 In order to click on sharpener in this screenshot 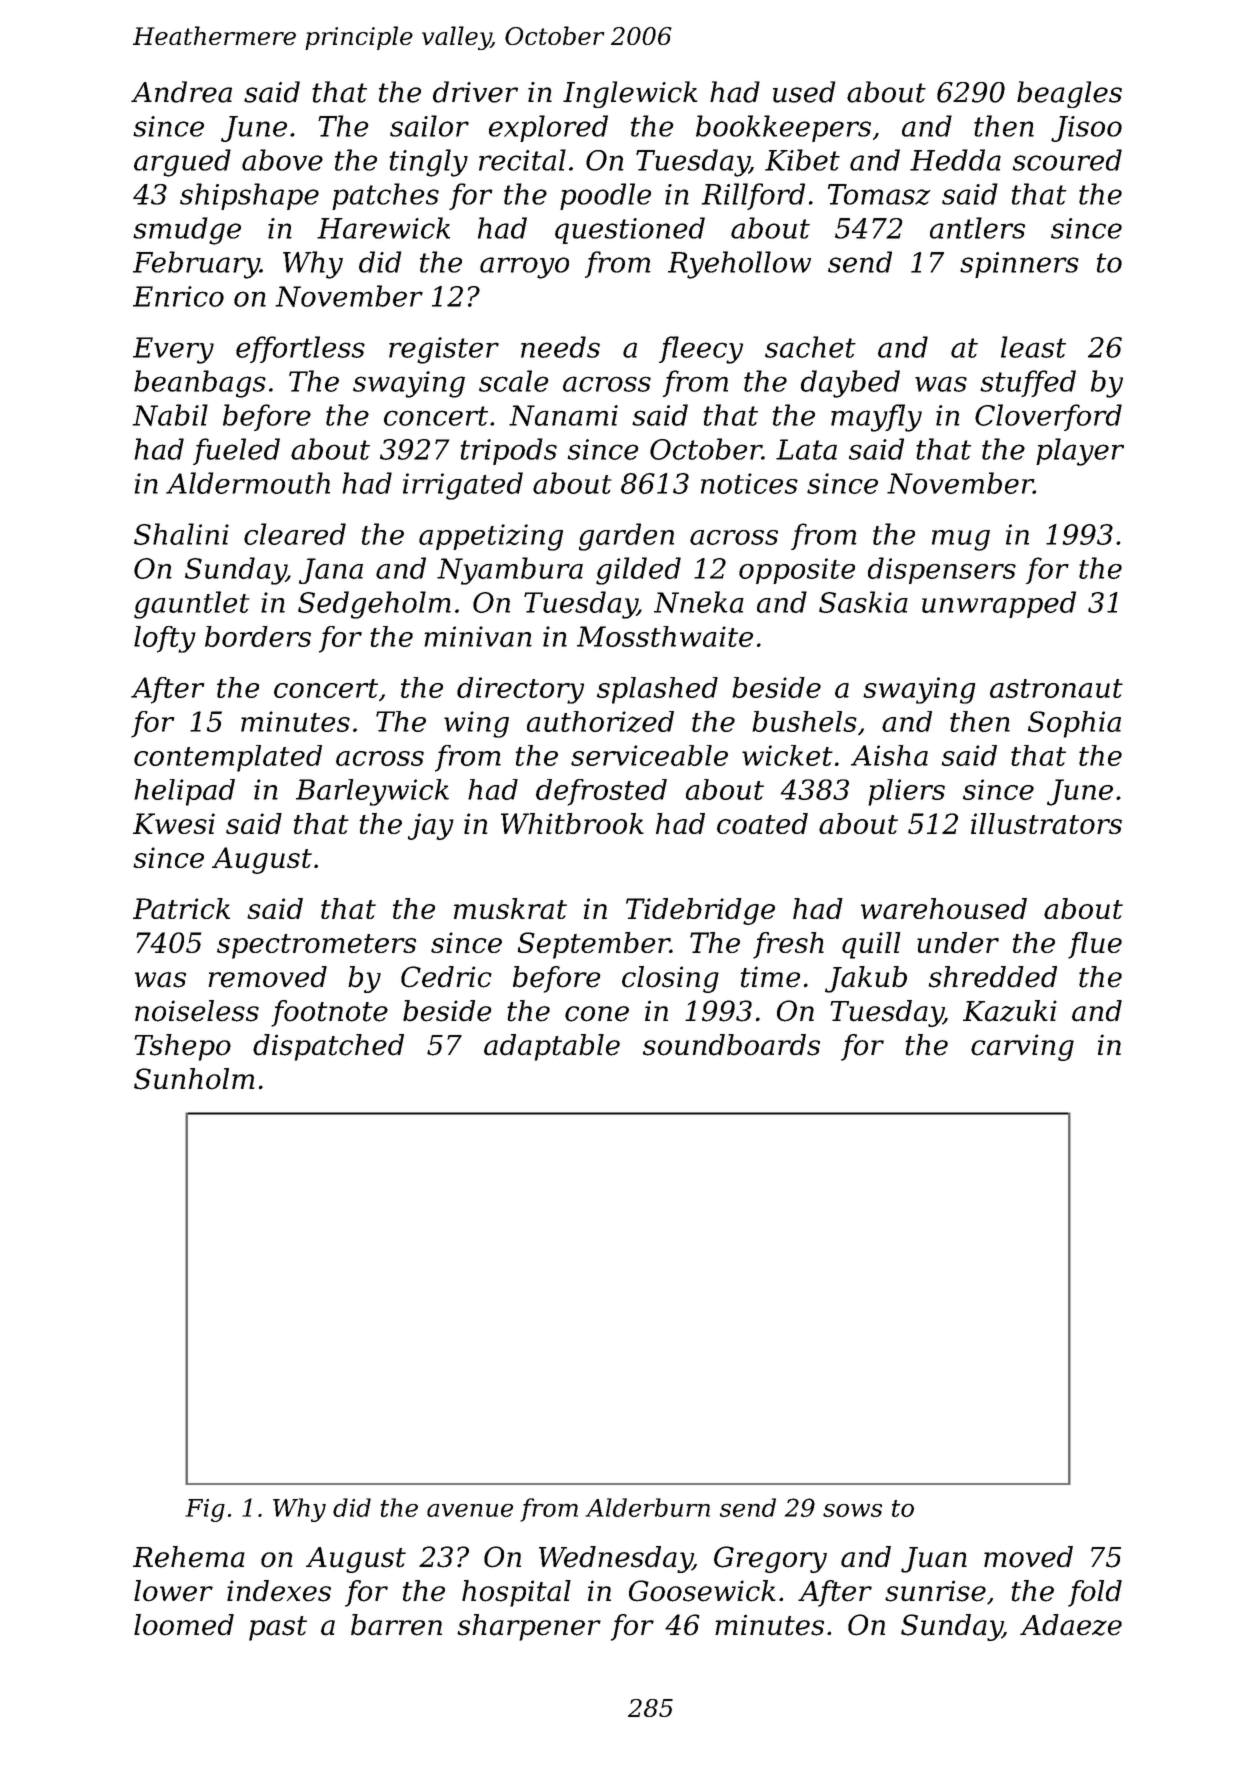, I will do `click(529, 1627)`.
